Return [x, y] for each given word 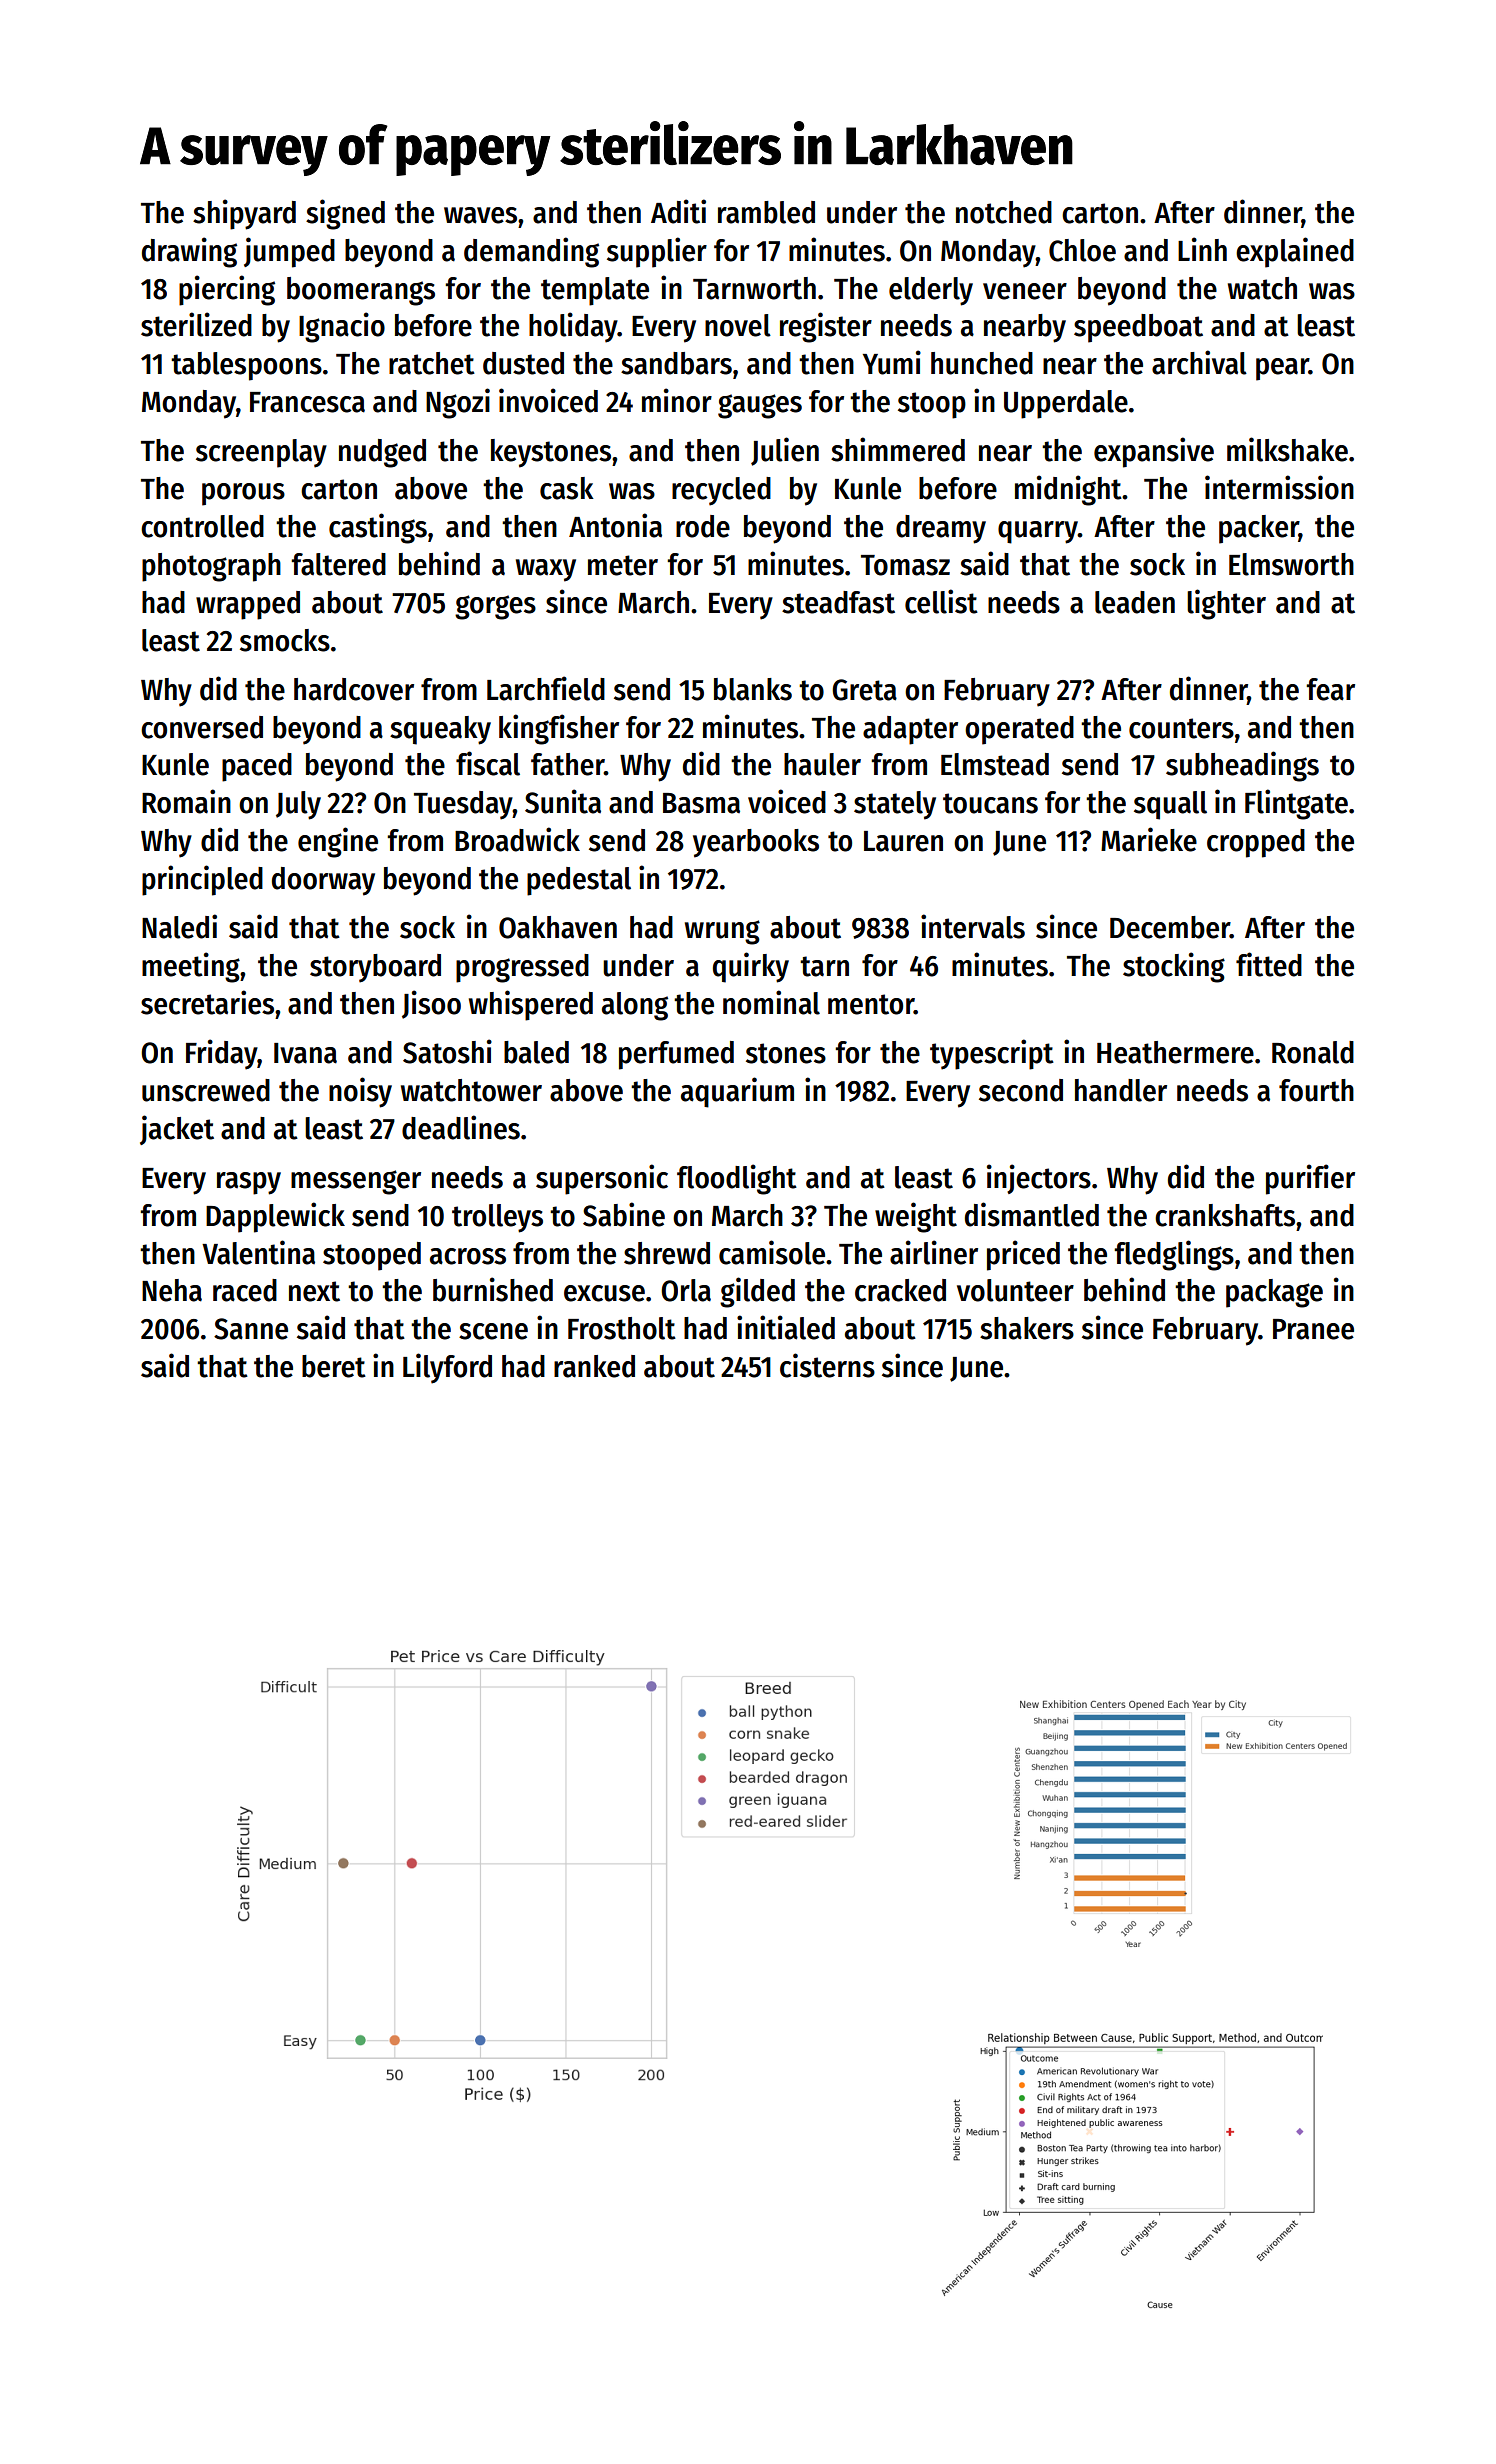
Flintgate [1296, 804]
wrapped [248, 605]
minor [677, 400]
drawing [189, 252]
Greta [864, 690]
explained [1295, 252]
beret [334, 1366]
